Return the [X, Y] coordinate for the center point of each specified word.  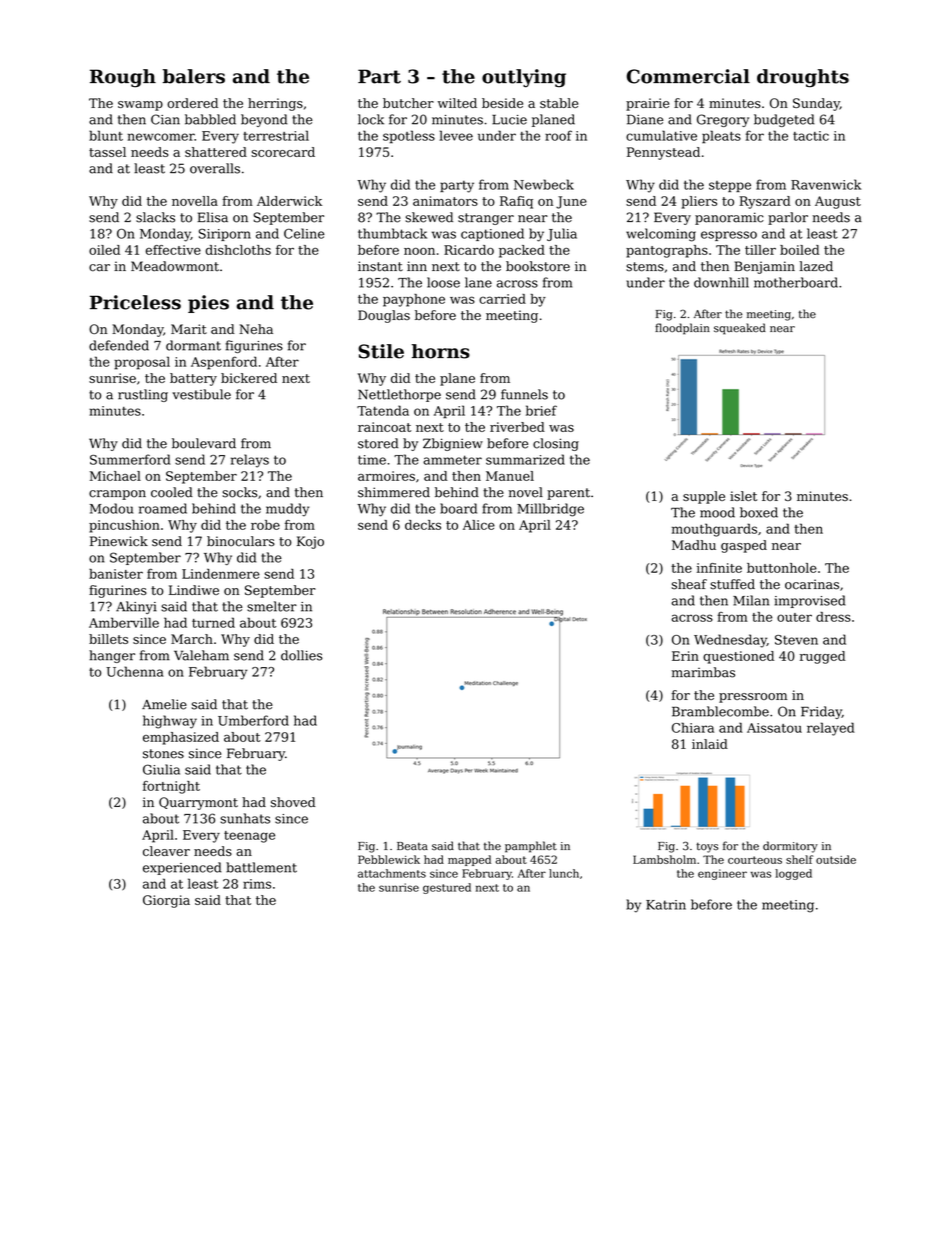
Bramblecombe [720, 711]
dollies [302, 655]
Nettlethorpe [399, 395]
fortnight [171, 787]
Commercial [688, 76]
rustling [143, 395]
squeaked [740, 329]
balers [194, 76]
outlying [524, 78]
